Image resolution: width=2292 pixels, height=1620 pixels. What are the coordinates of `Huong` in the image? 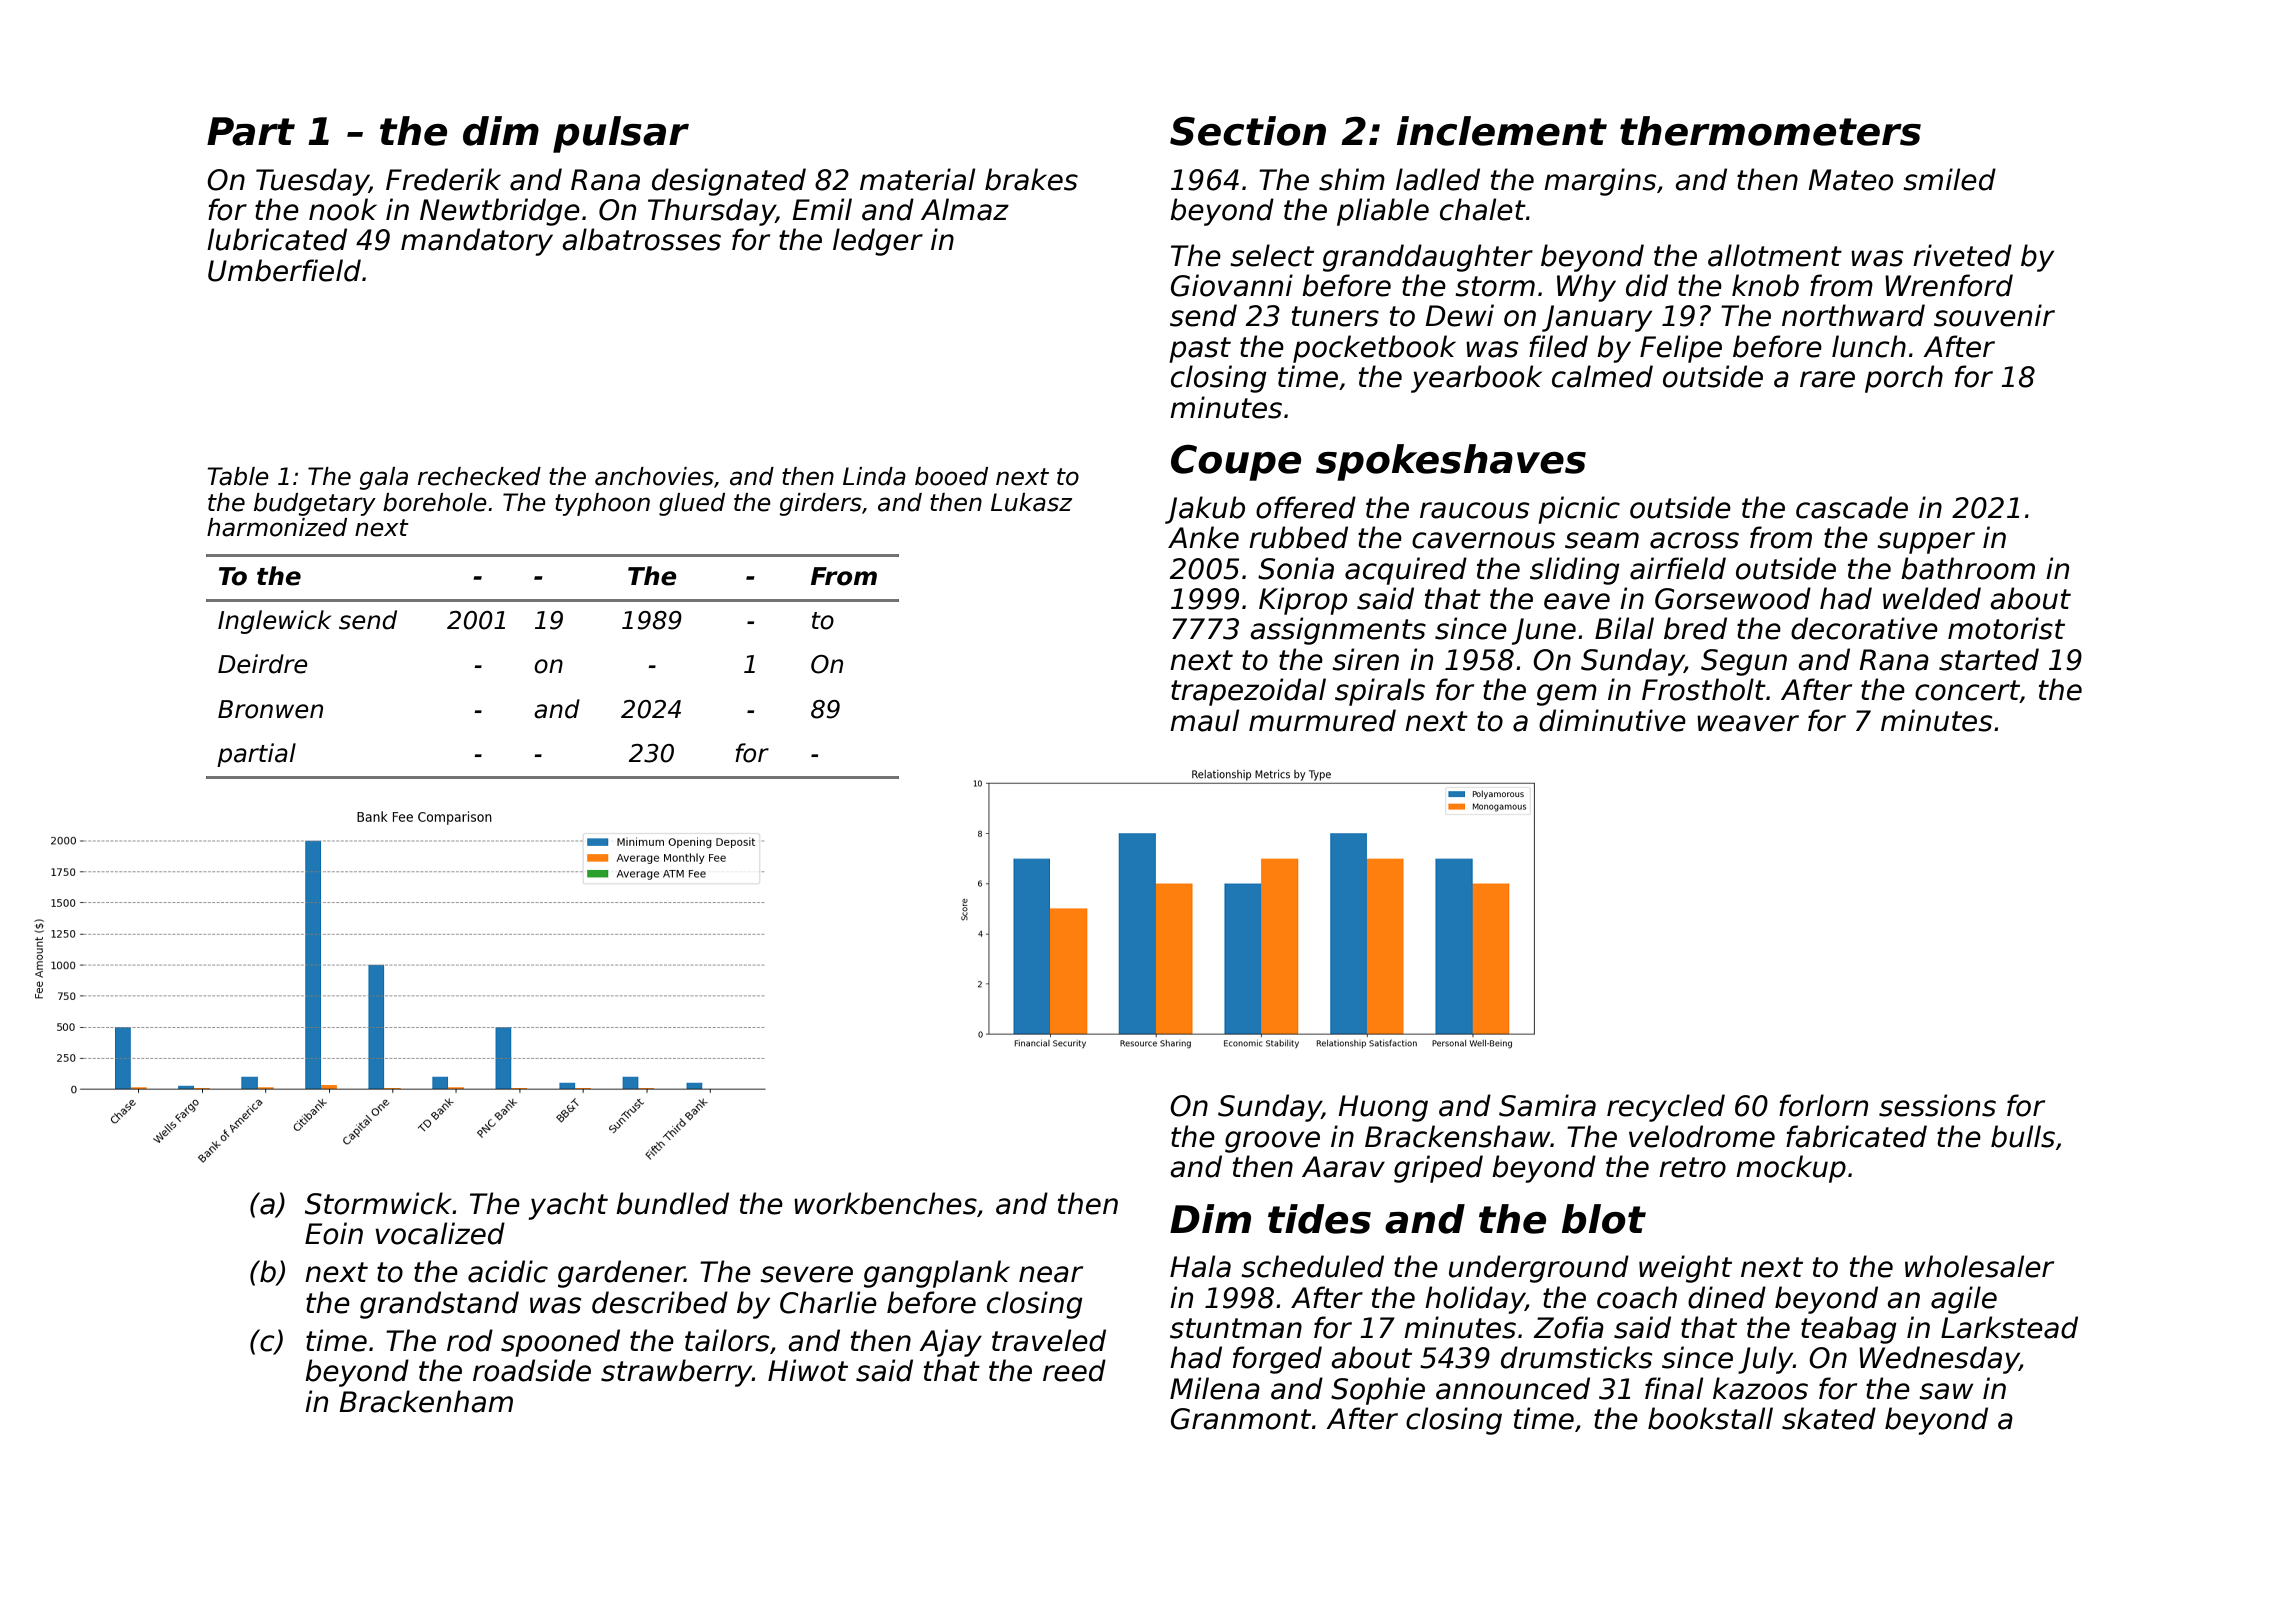 It's located at (1383, 1108).
